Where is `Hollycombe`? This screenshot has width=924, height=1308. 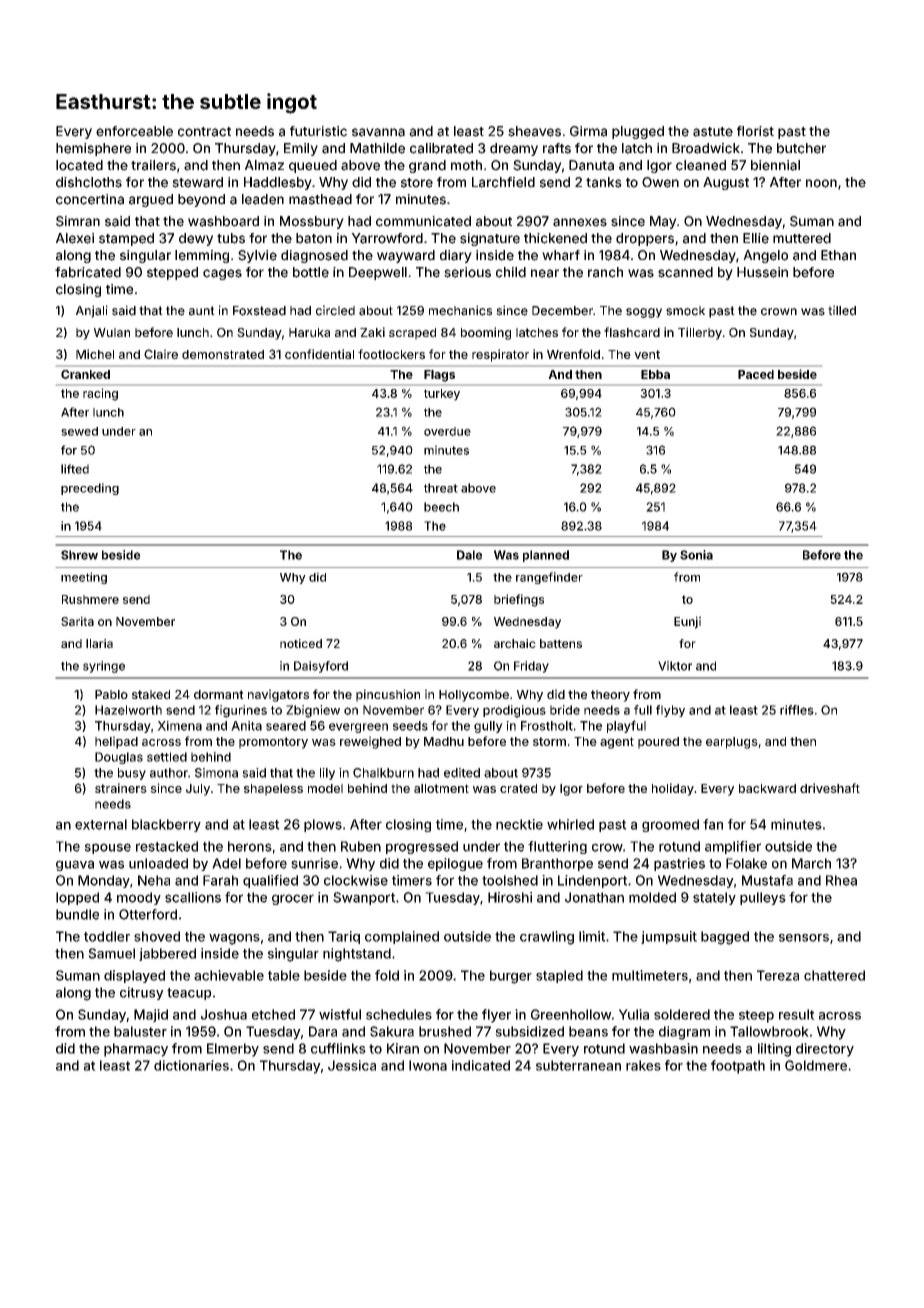
Hollycombe is located at coordinates (474, 696).
